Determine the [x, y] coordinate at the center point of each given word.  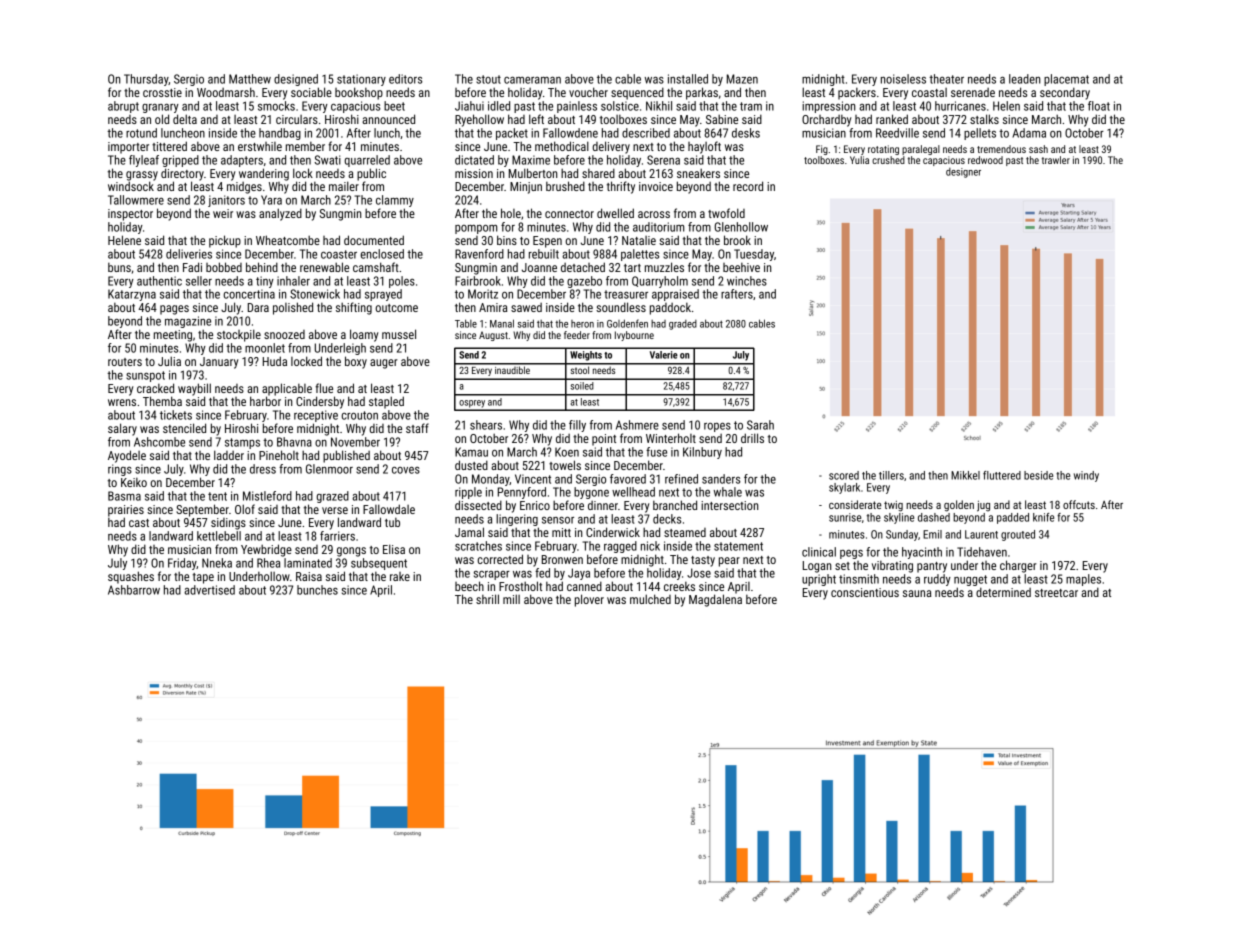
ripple [468, 493]
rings [120, 470]
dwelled [615, 213]
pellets [980, 134]
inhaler [293, 281]
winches [747, 281]
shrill [487, 599]
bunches [317, 590]
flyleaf [144, 161]
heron [582, 324]
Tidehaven [982, 552]
